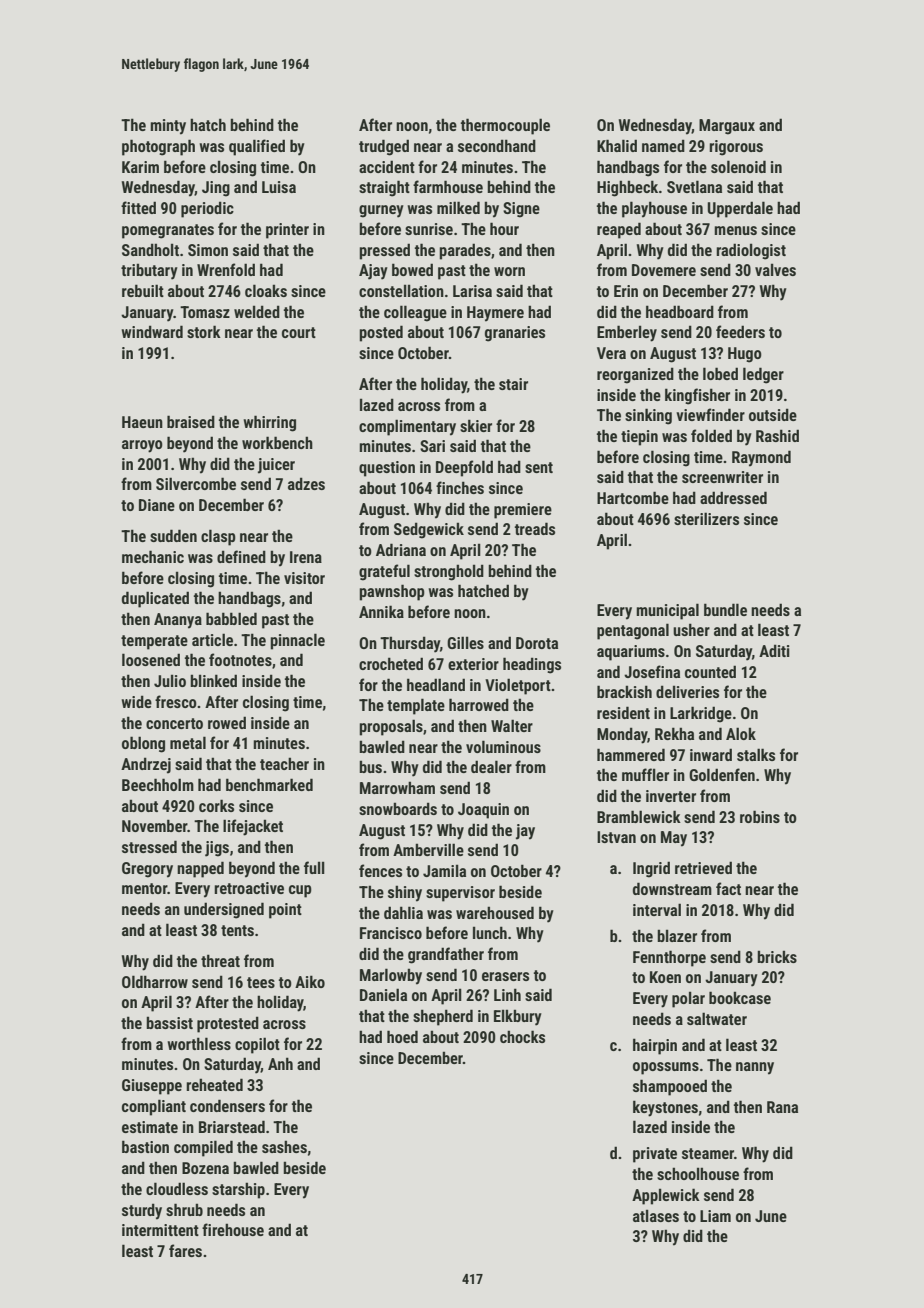  I want to click on wide, so click(136, 701).
